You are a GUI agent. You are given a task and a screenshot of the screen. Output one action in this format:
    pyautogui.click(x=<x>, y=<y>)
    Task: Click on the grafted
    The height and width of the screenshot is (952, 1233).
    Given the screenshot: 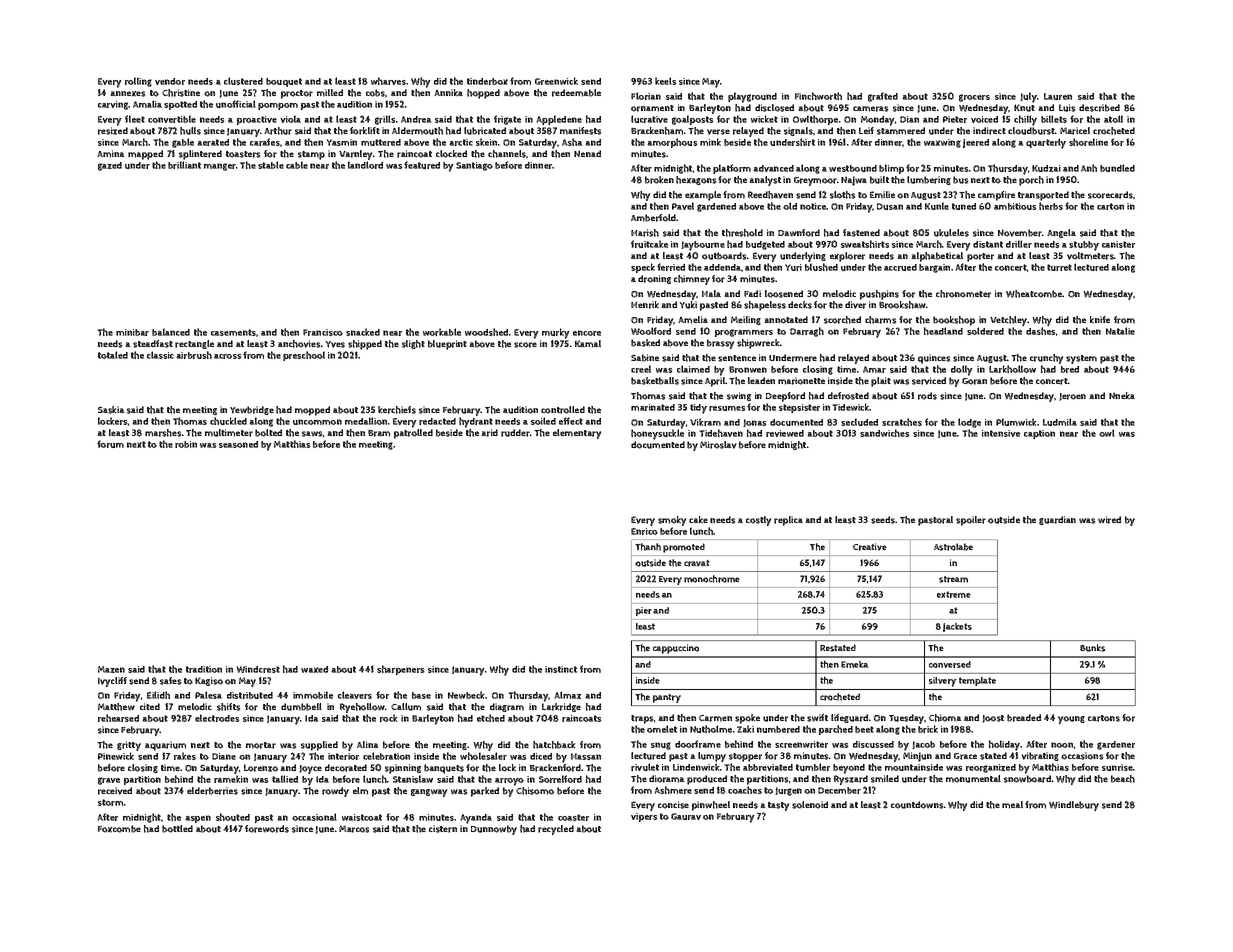 What is the action you would take?
    pyautogui.click(x=883, y=97)
